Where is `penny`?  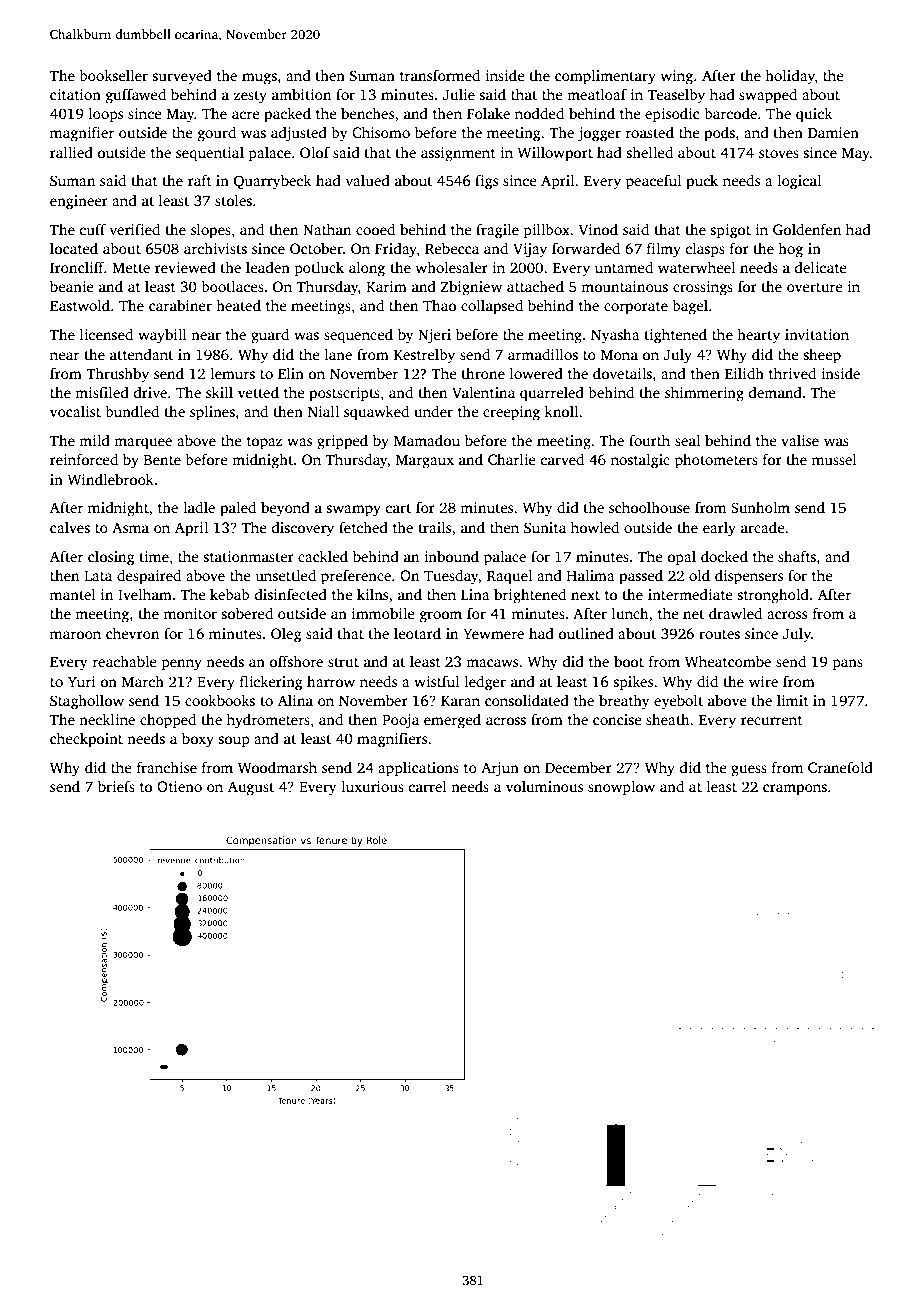
penny is located at coordinates (181, 665).
